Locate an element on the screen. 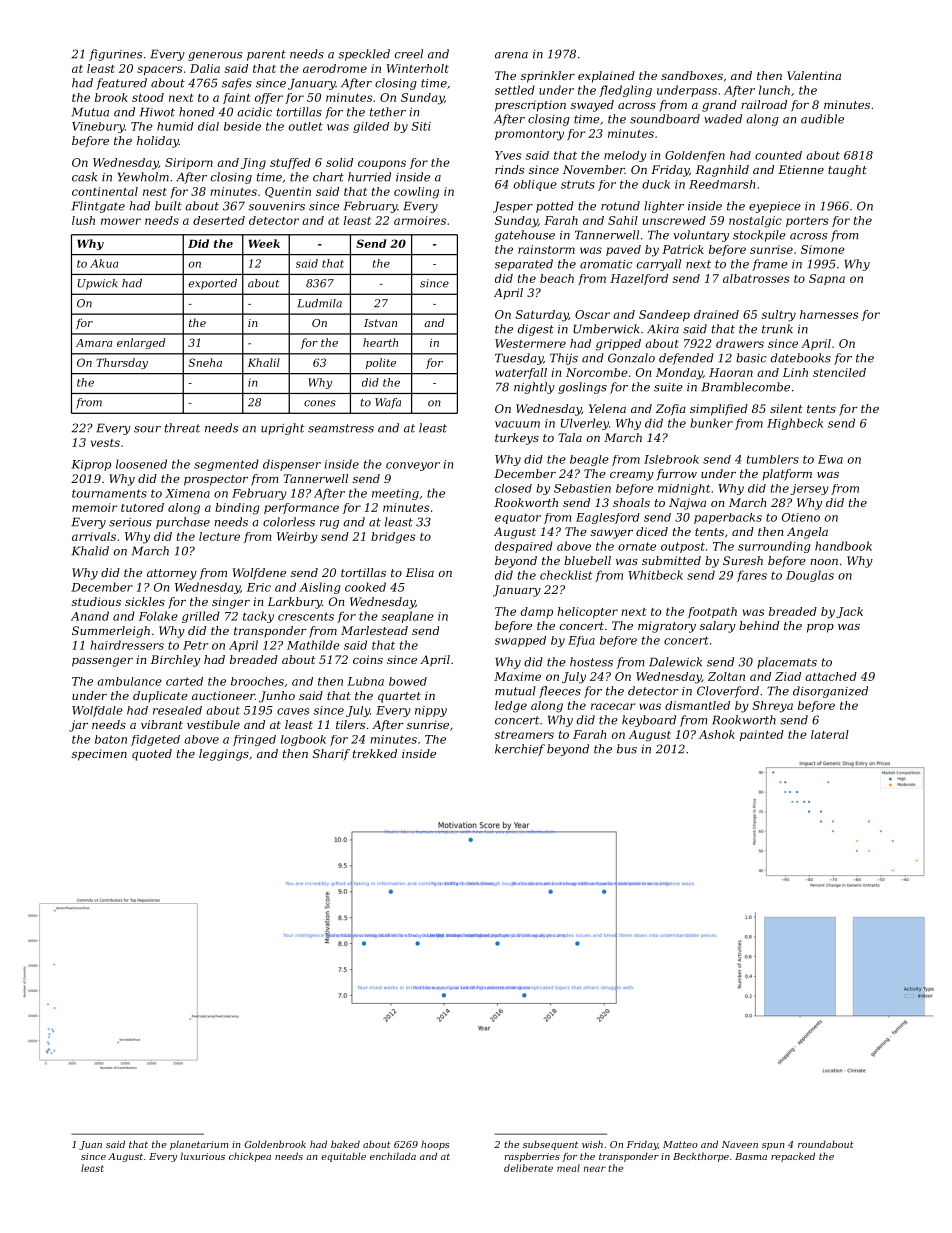  Junho is located at coordinates (277, 697).
